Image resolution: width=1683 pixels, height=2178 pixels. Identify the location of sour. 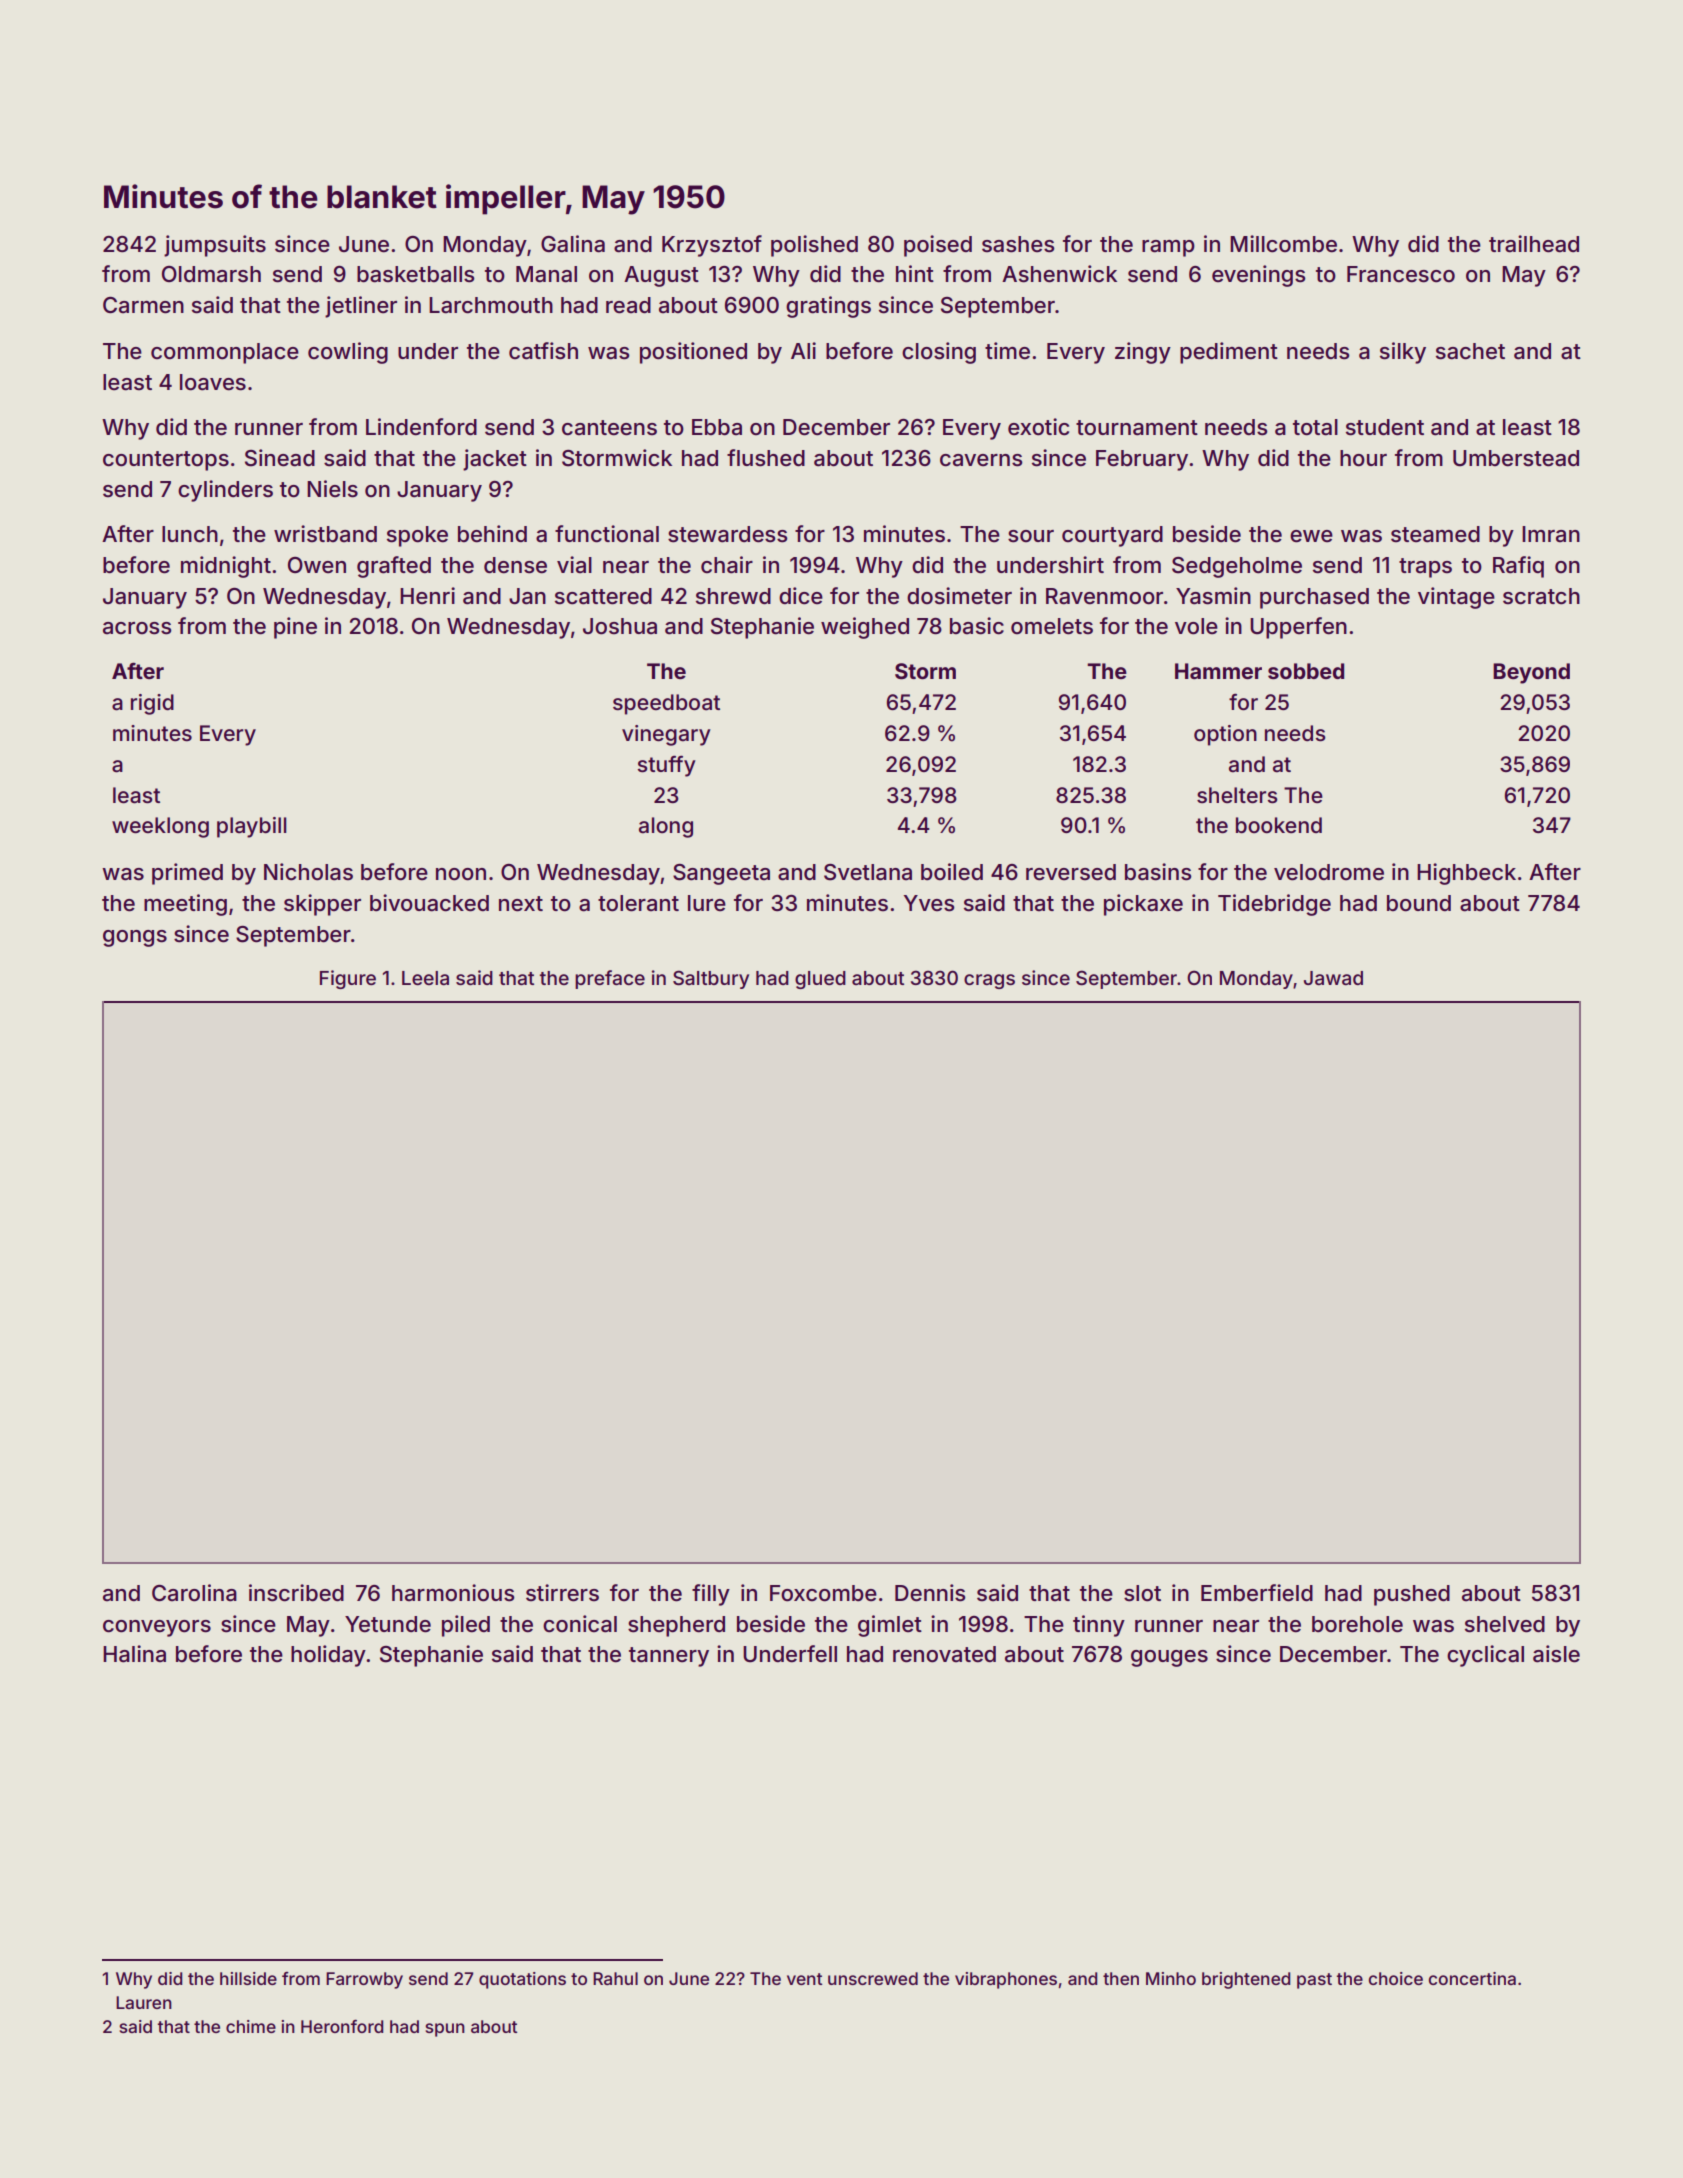
(1031, 536).
